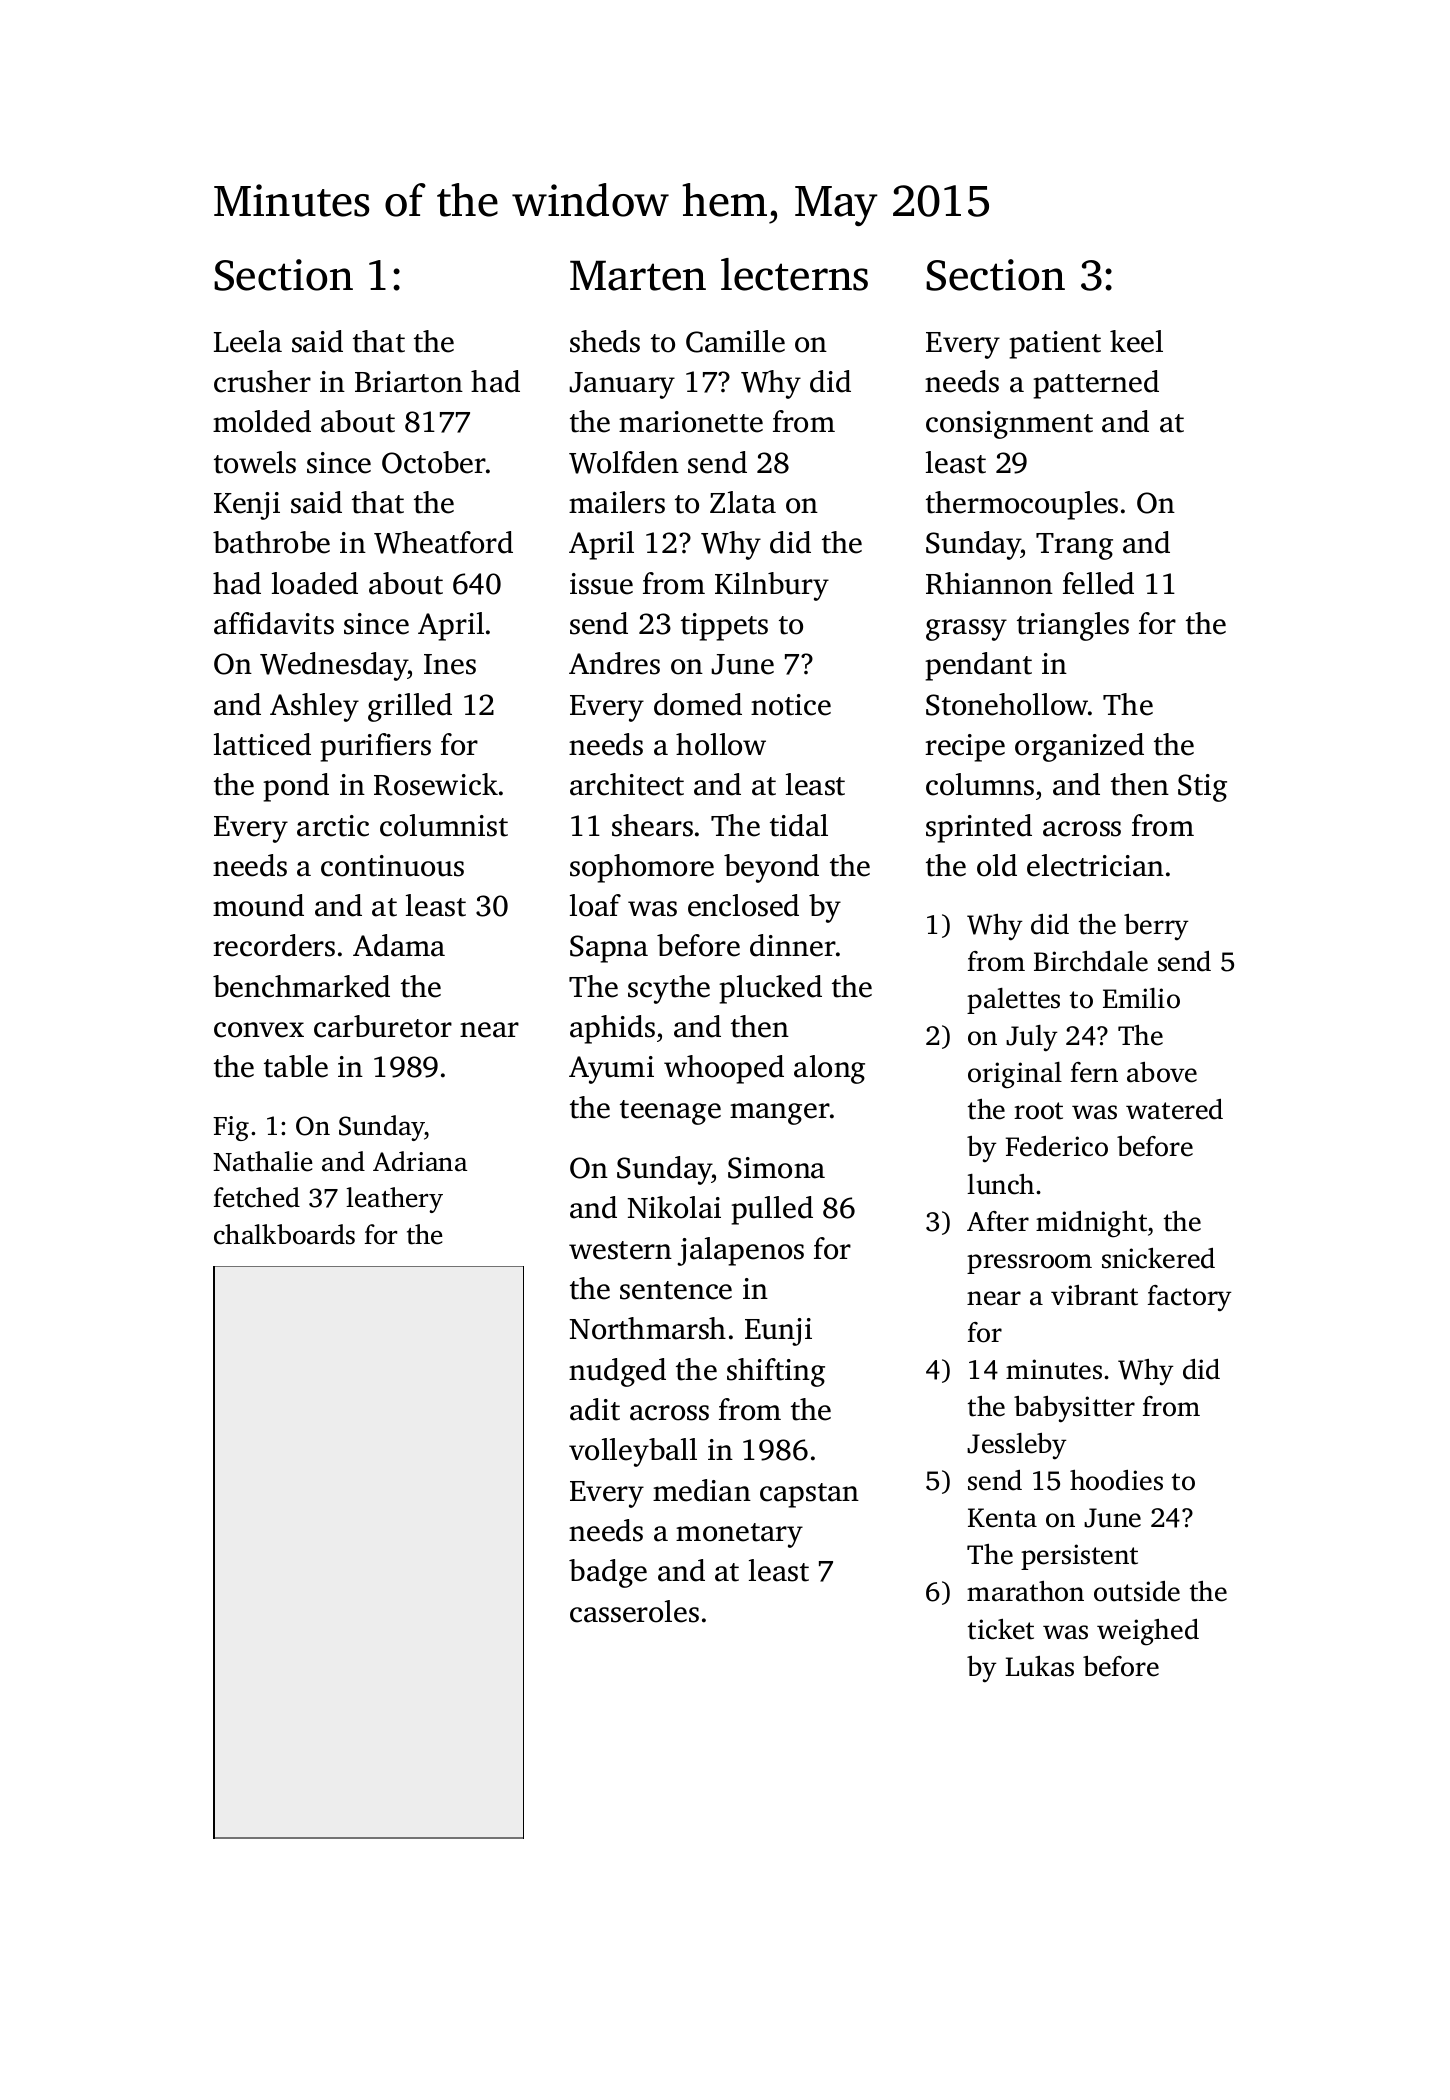  What do you see at coordinates (1094, 1295) in the screenshot?
I see `vibrant` at bounding box center [1094, 1295].
